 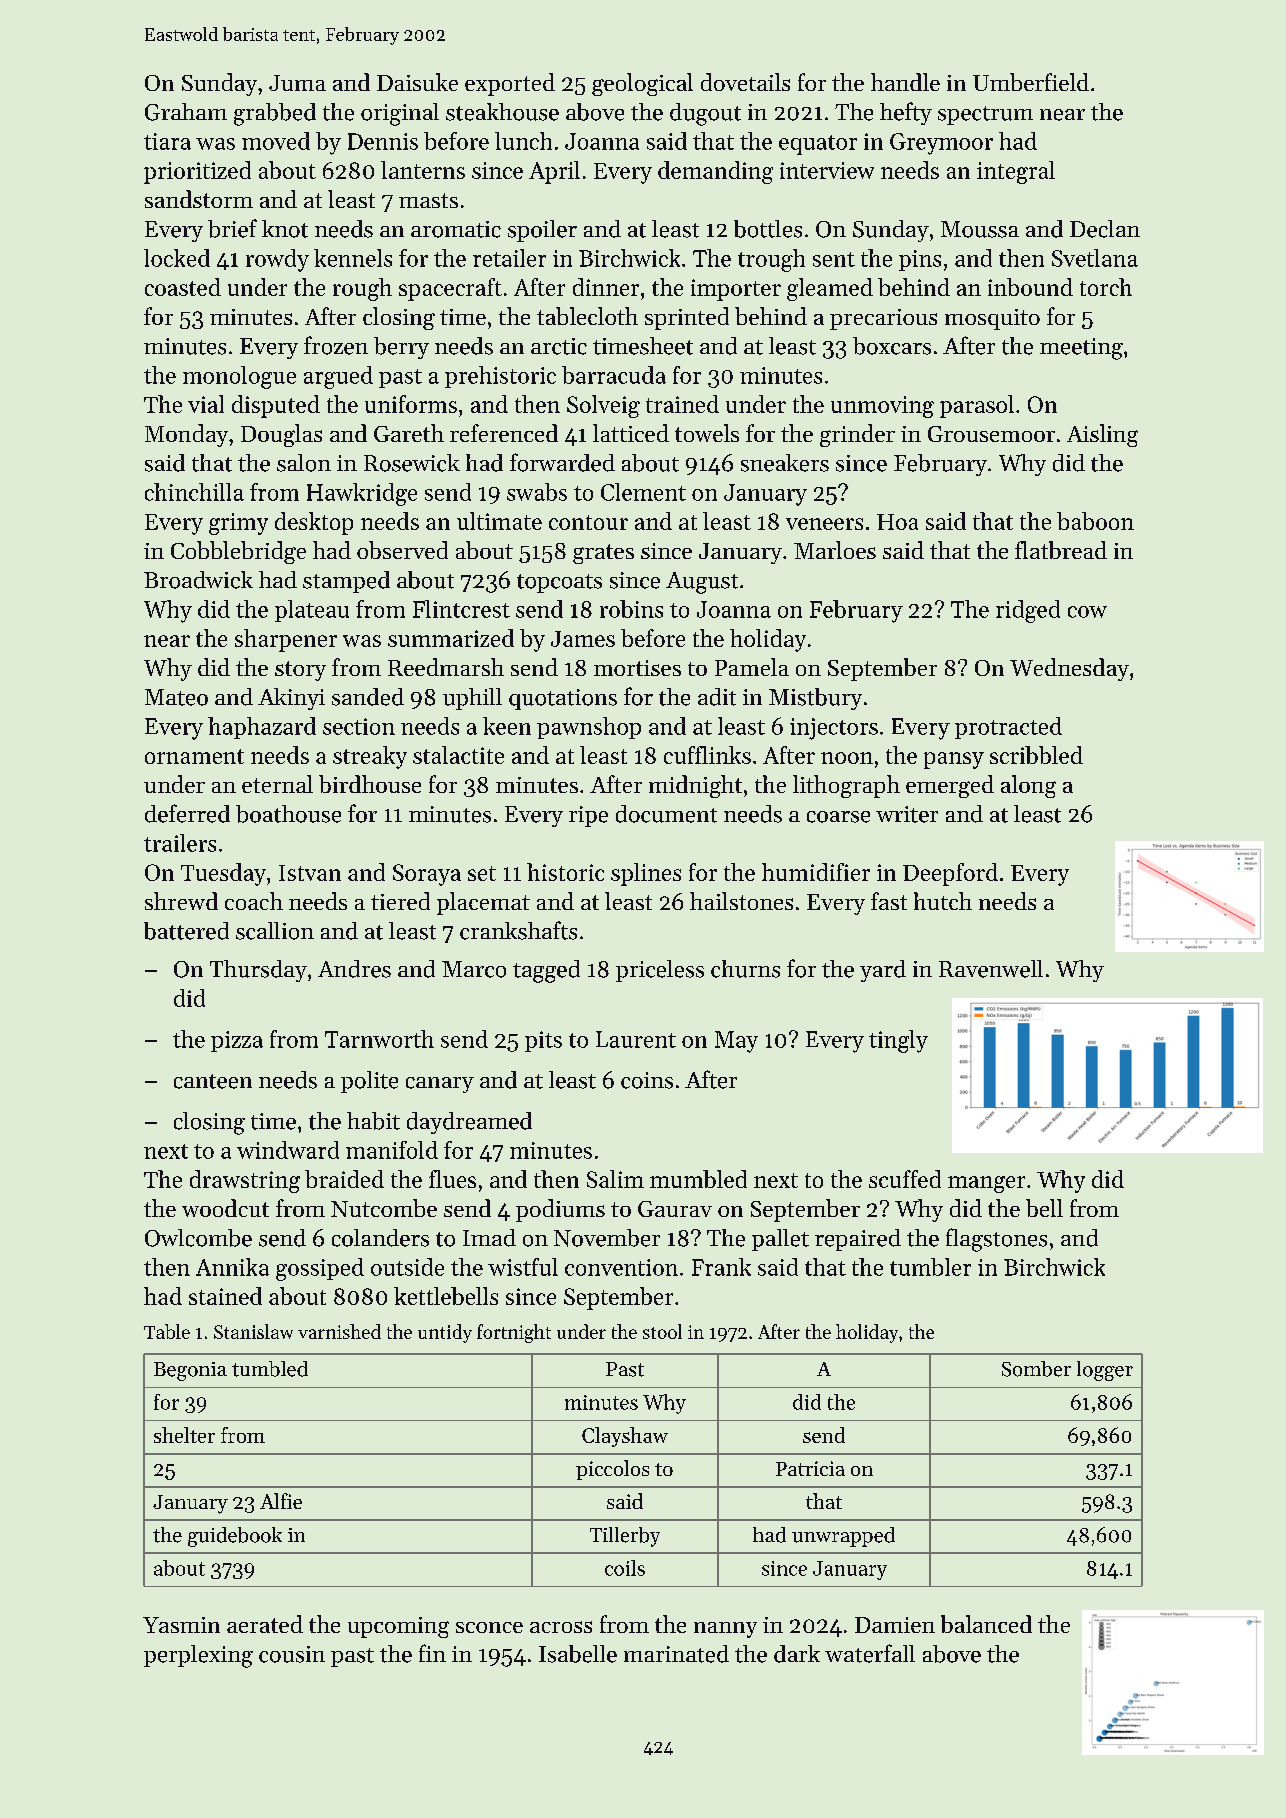 What do you see at coordinates (543, 1041) in the document?
I see `pits` at bounding box center [543, 1041].
